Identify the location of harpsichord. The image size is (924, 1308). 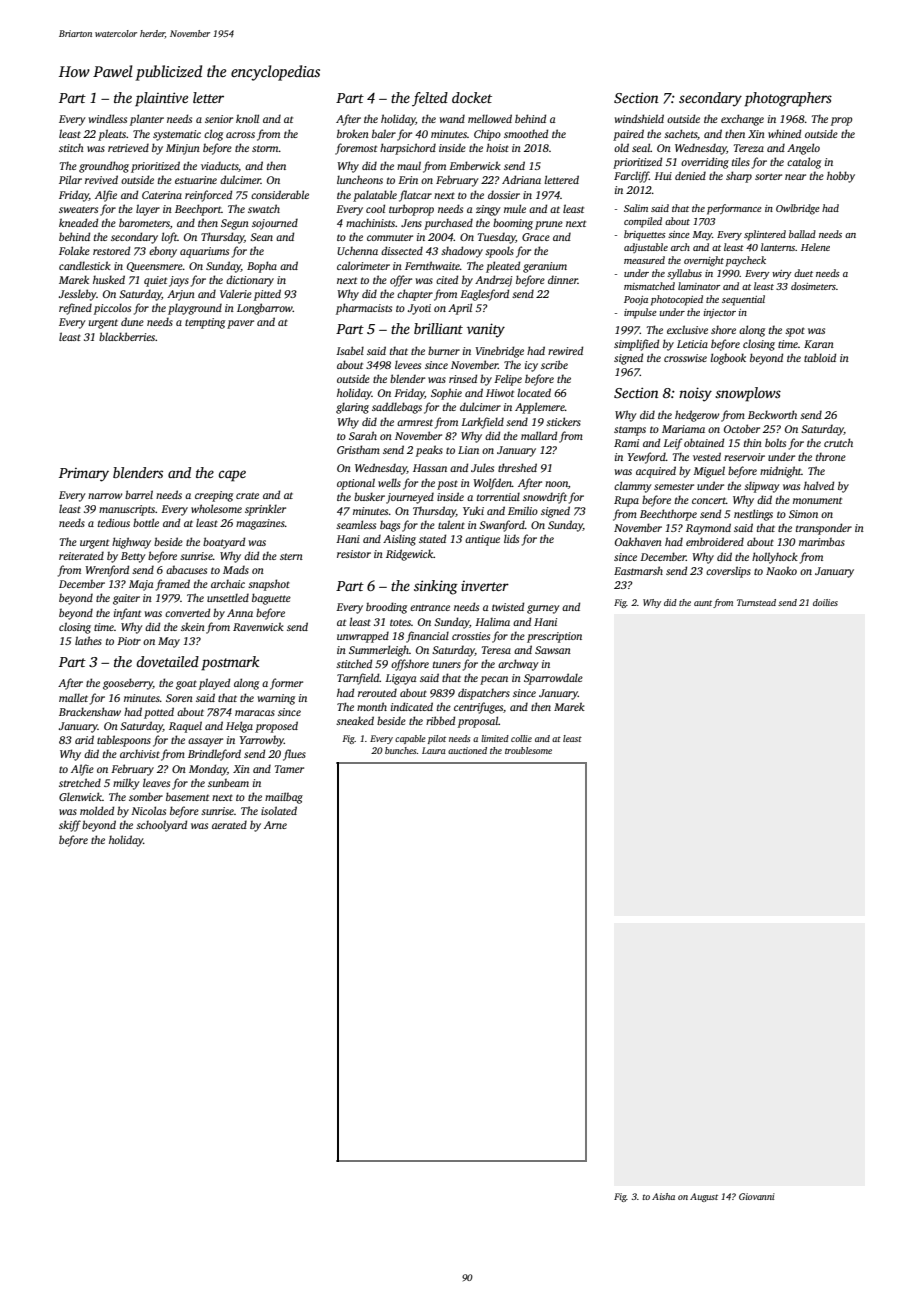
(408, 149).
